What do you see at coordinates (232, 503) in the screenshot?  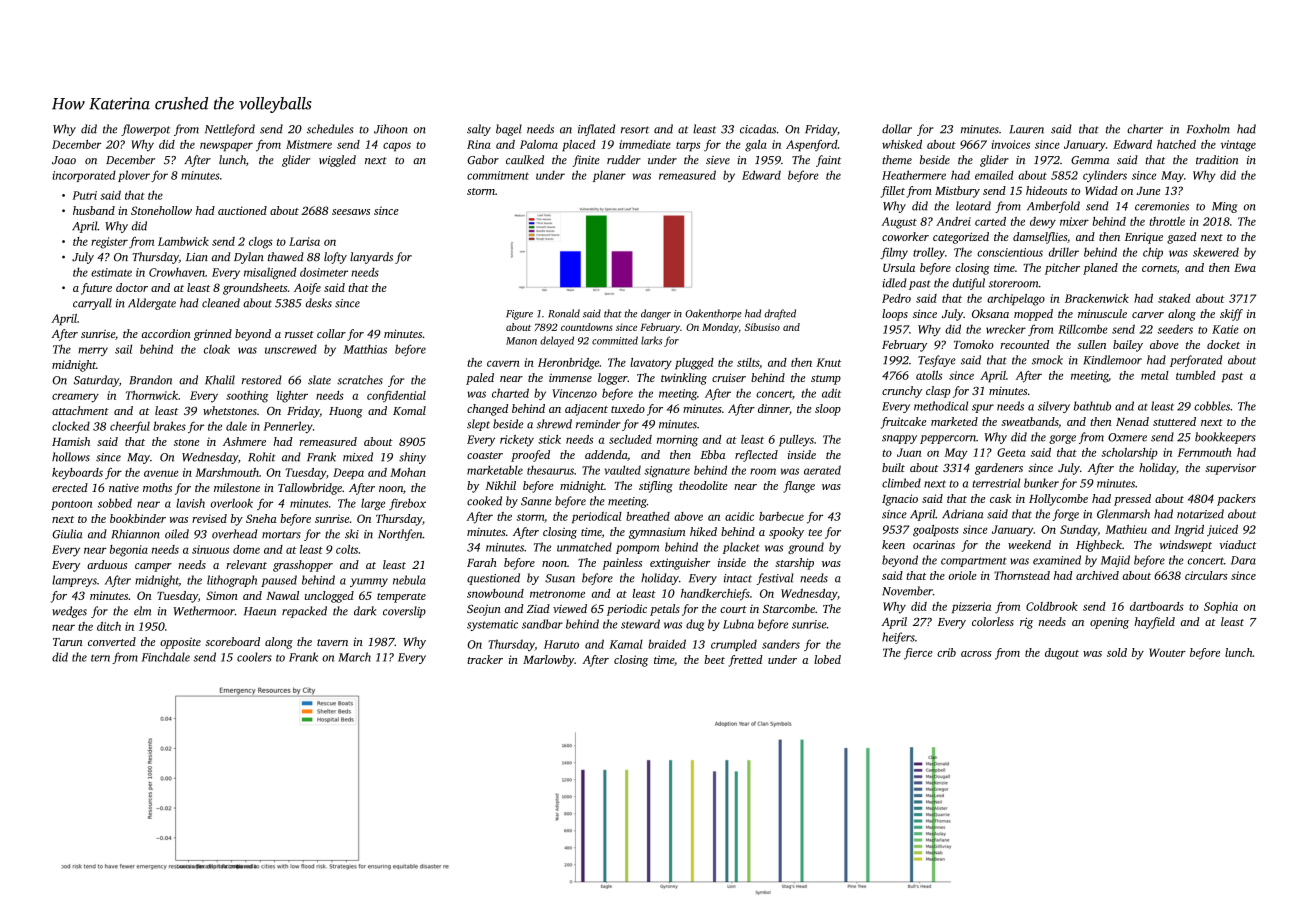 I see `overlook` at bounding box center [232, 503].
